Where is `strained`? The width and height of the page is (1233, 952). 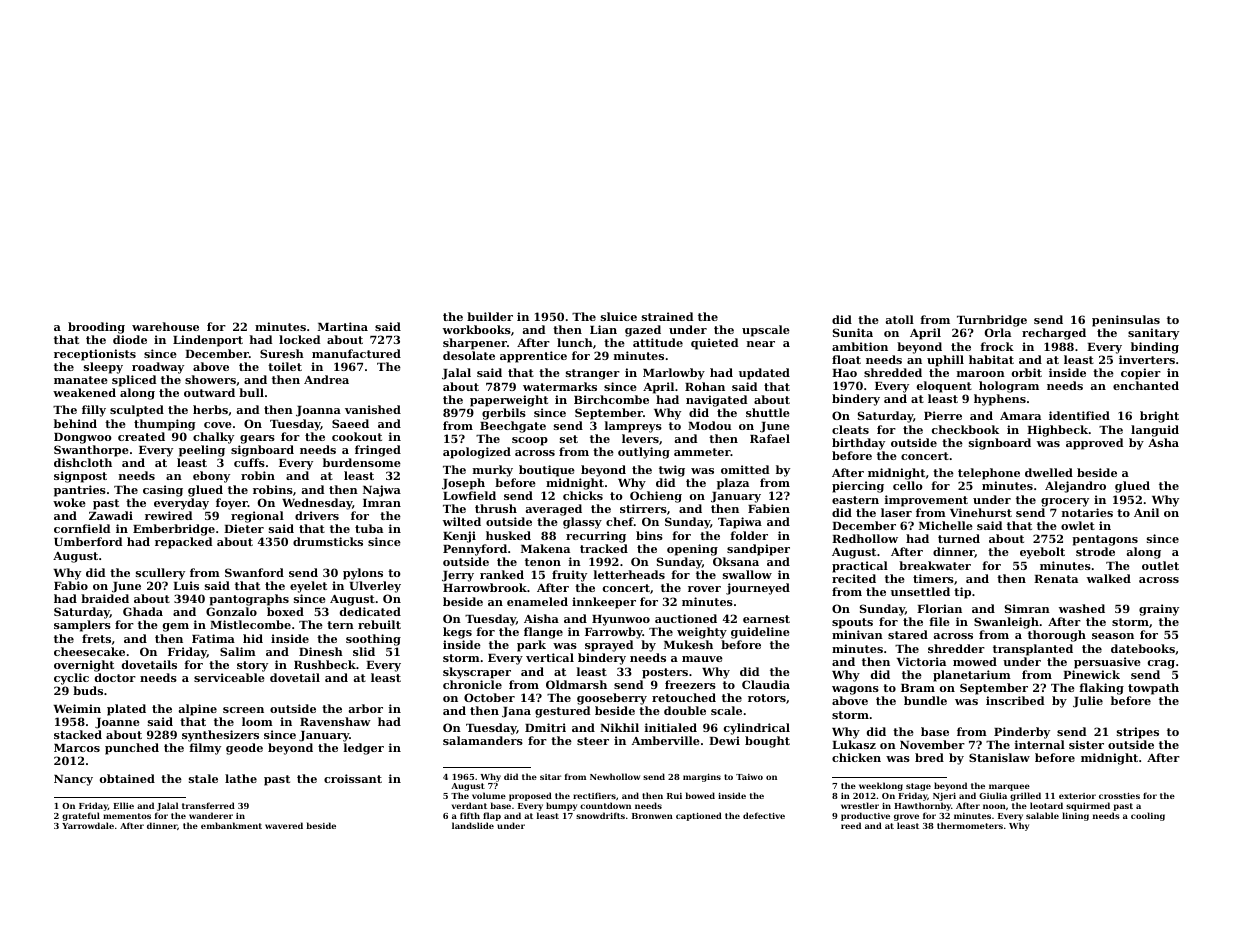 strained is located at coordinates (668, 316).
